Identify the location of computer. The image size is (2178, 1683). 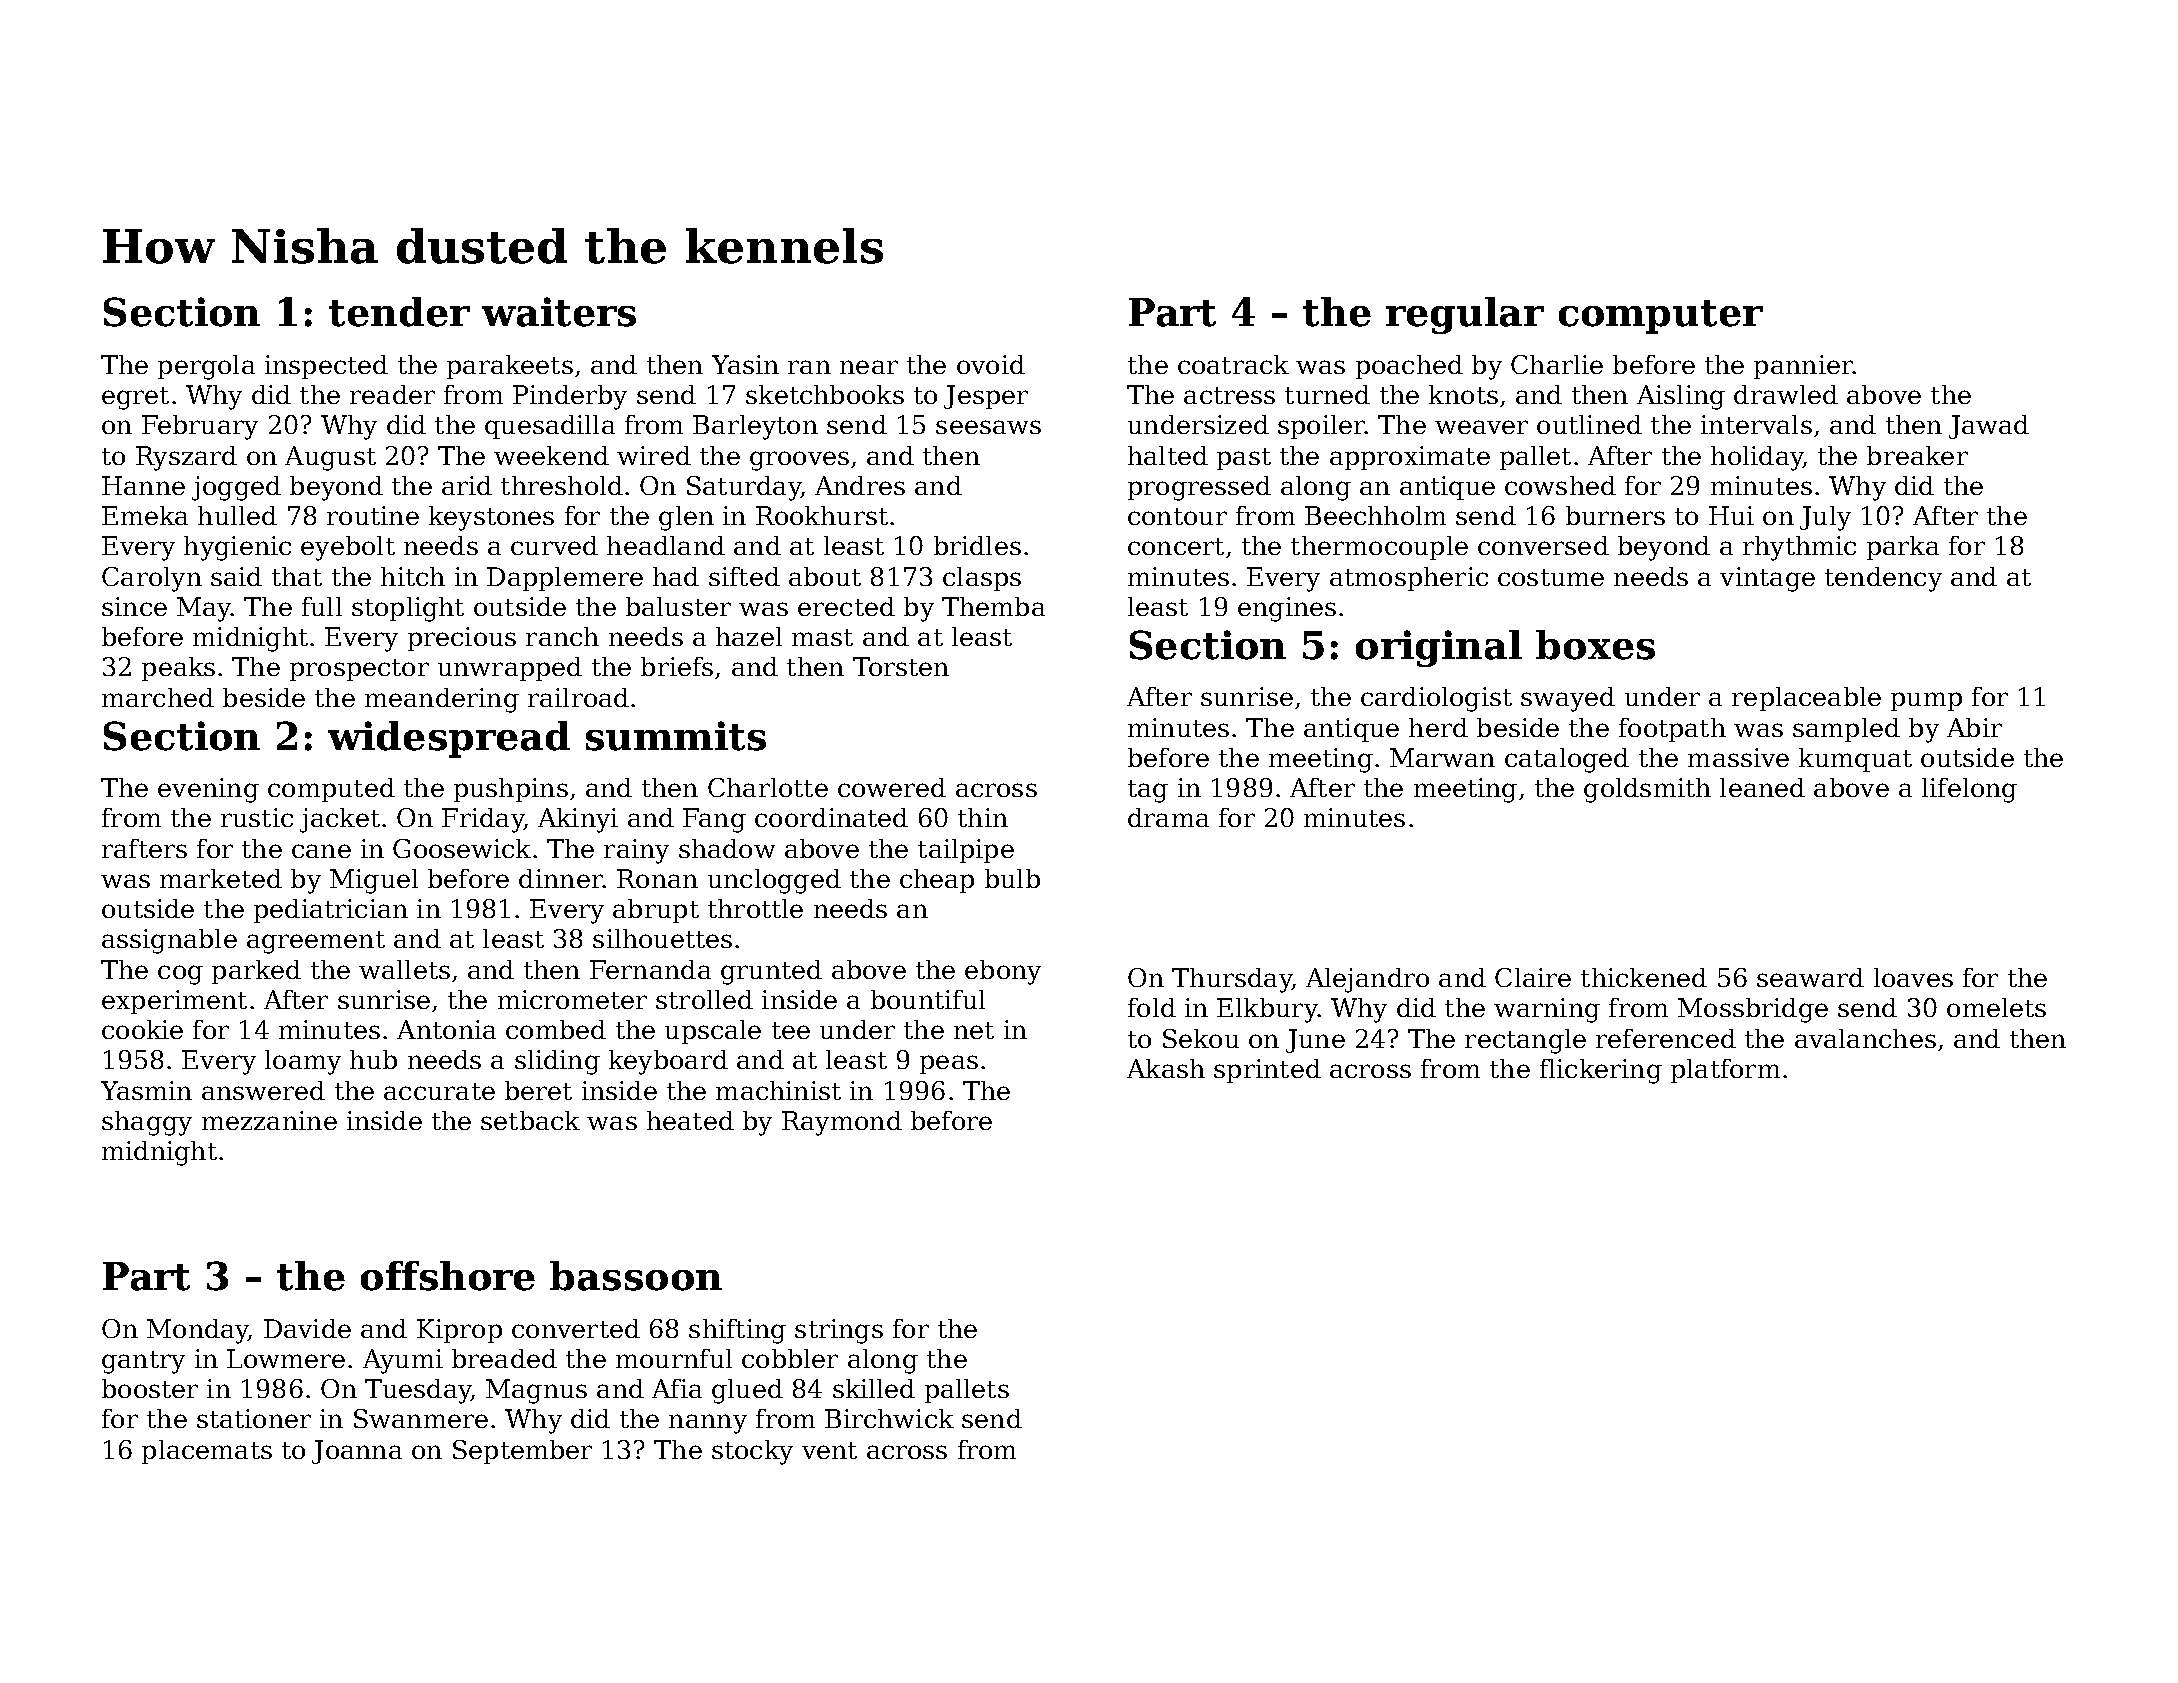
(1661, 317).
